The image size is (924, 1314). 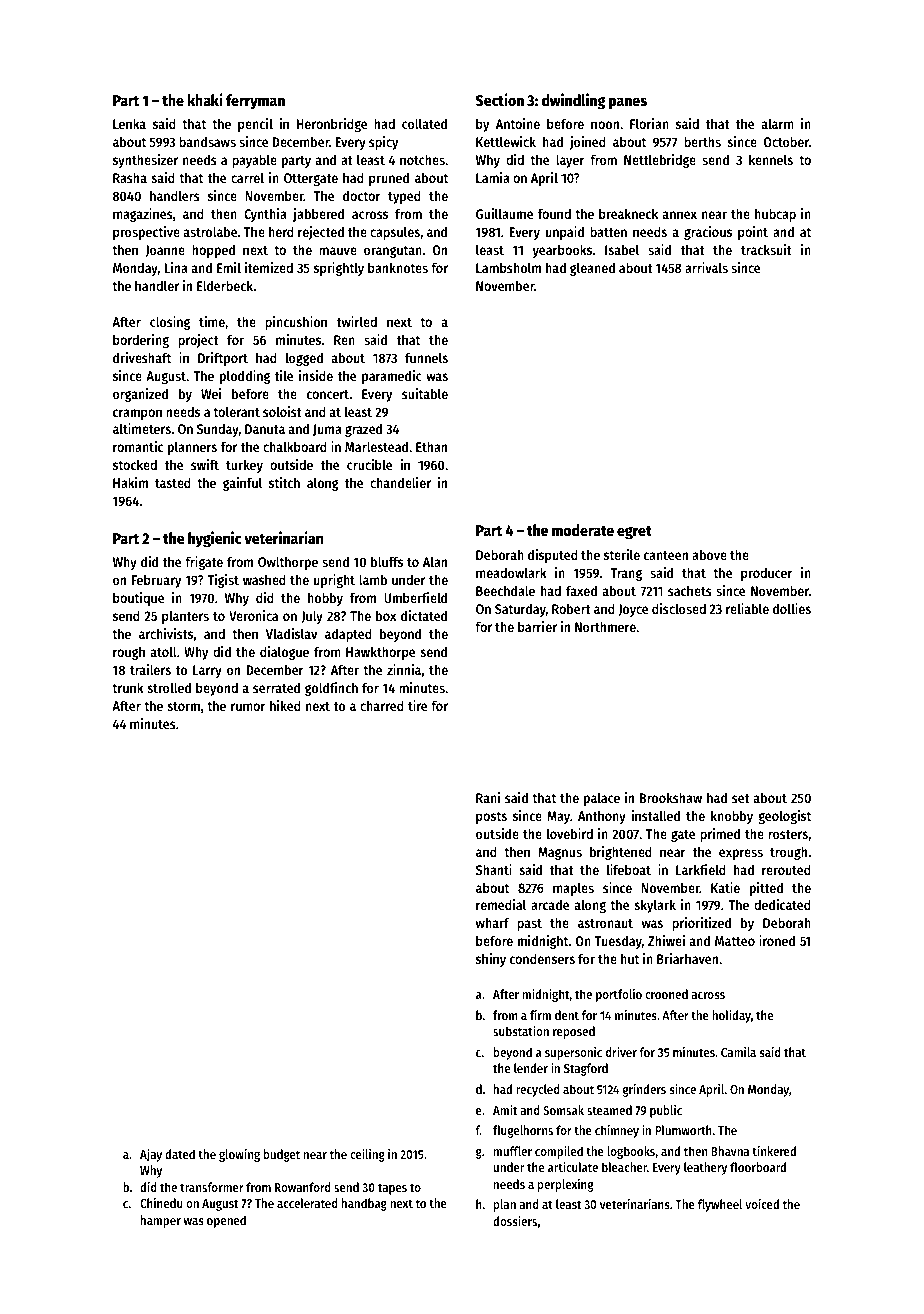 I want to click on bandsaws, so click(x=207, y=141).
